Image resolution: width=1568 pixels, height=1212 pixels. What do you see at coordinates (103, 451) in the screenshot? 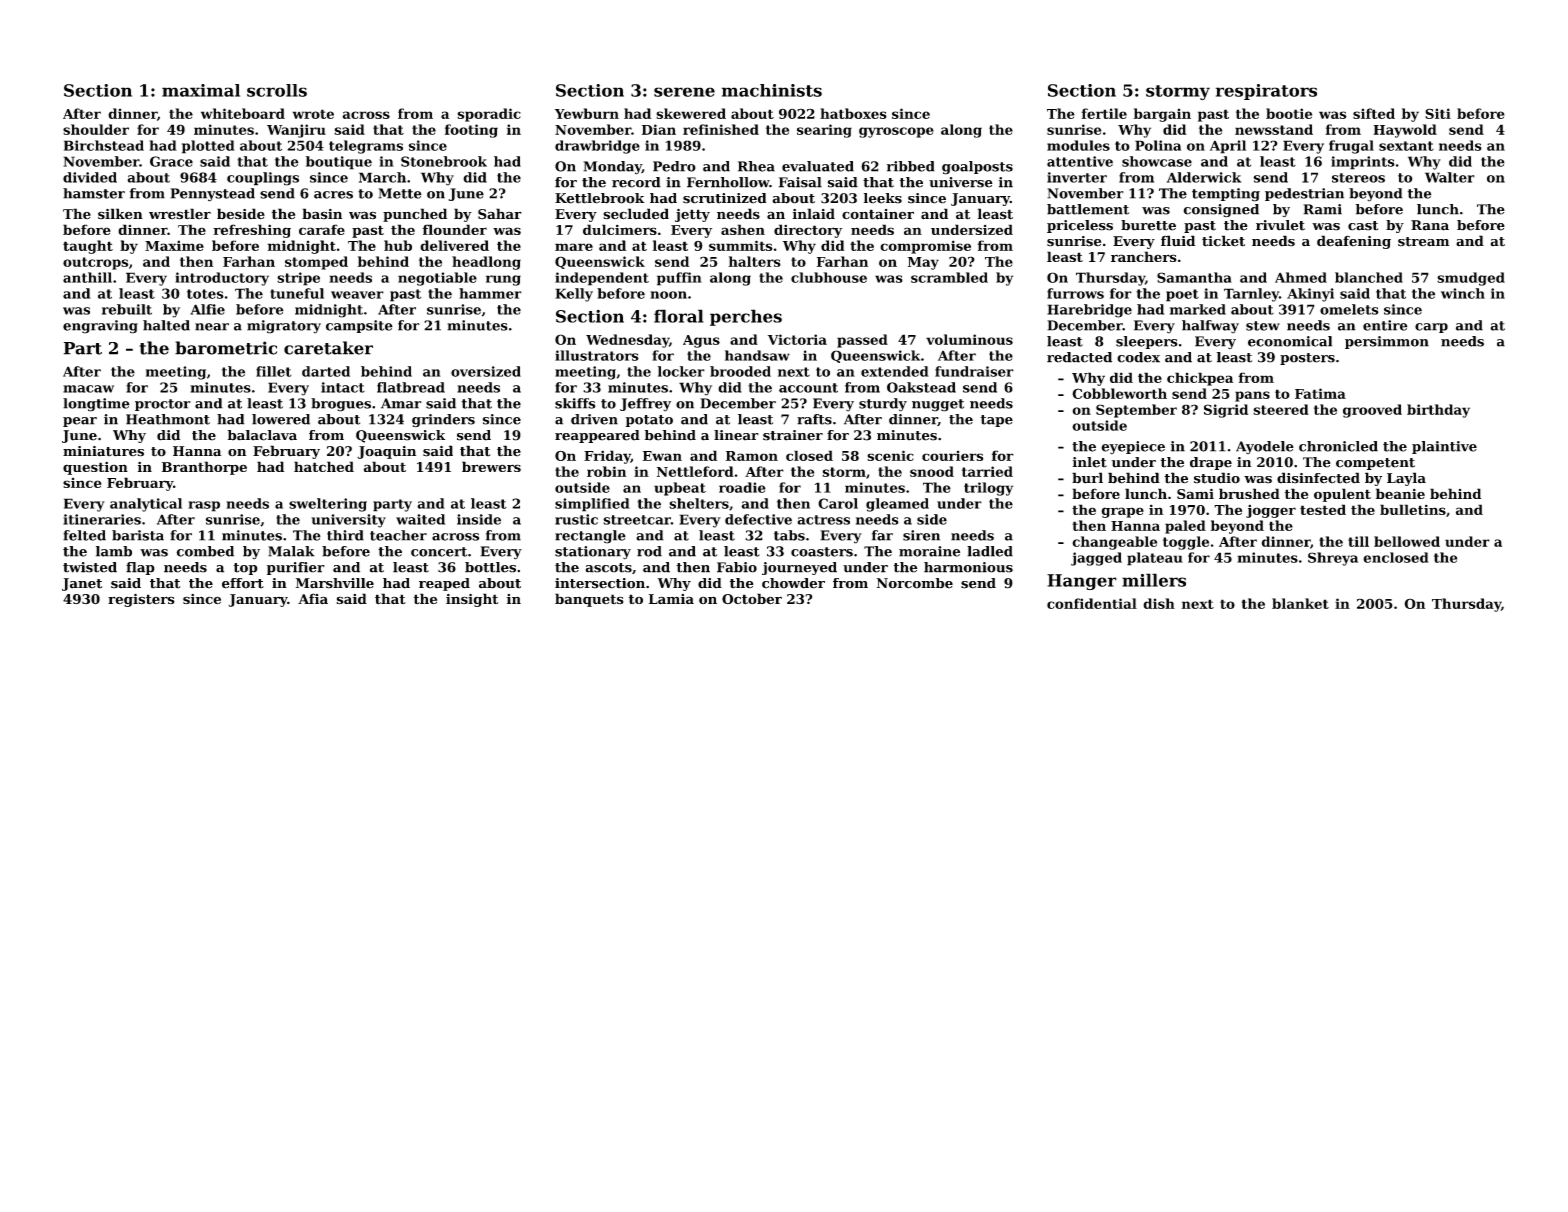
I see `miniatures` at bounding box center [103, 451].
